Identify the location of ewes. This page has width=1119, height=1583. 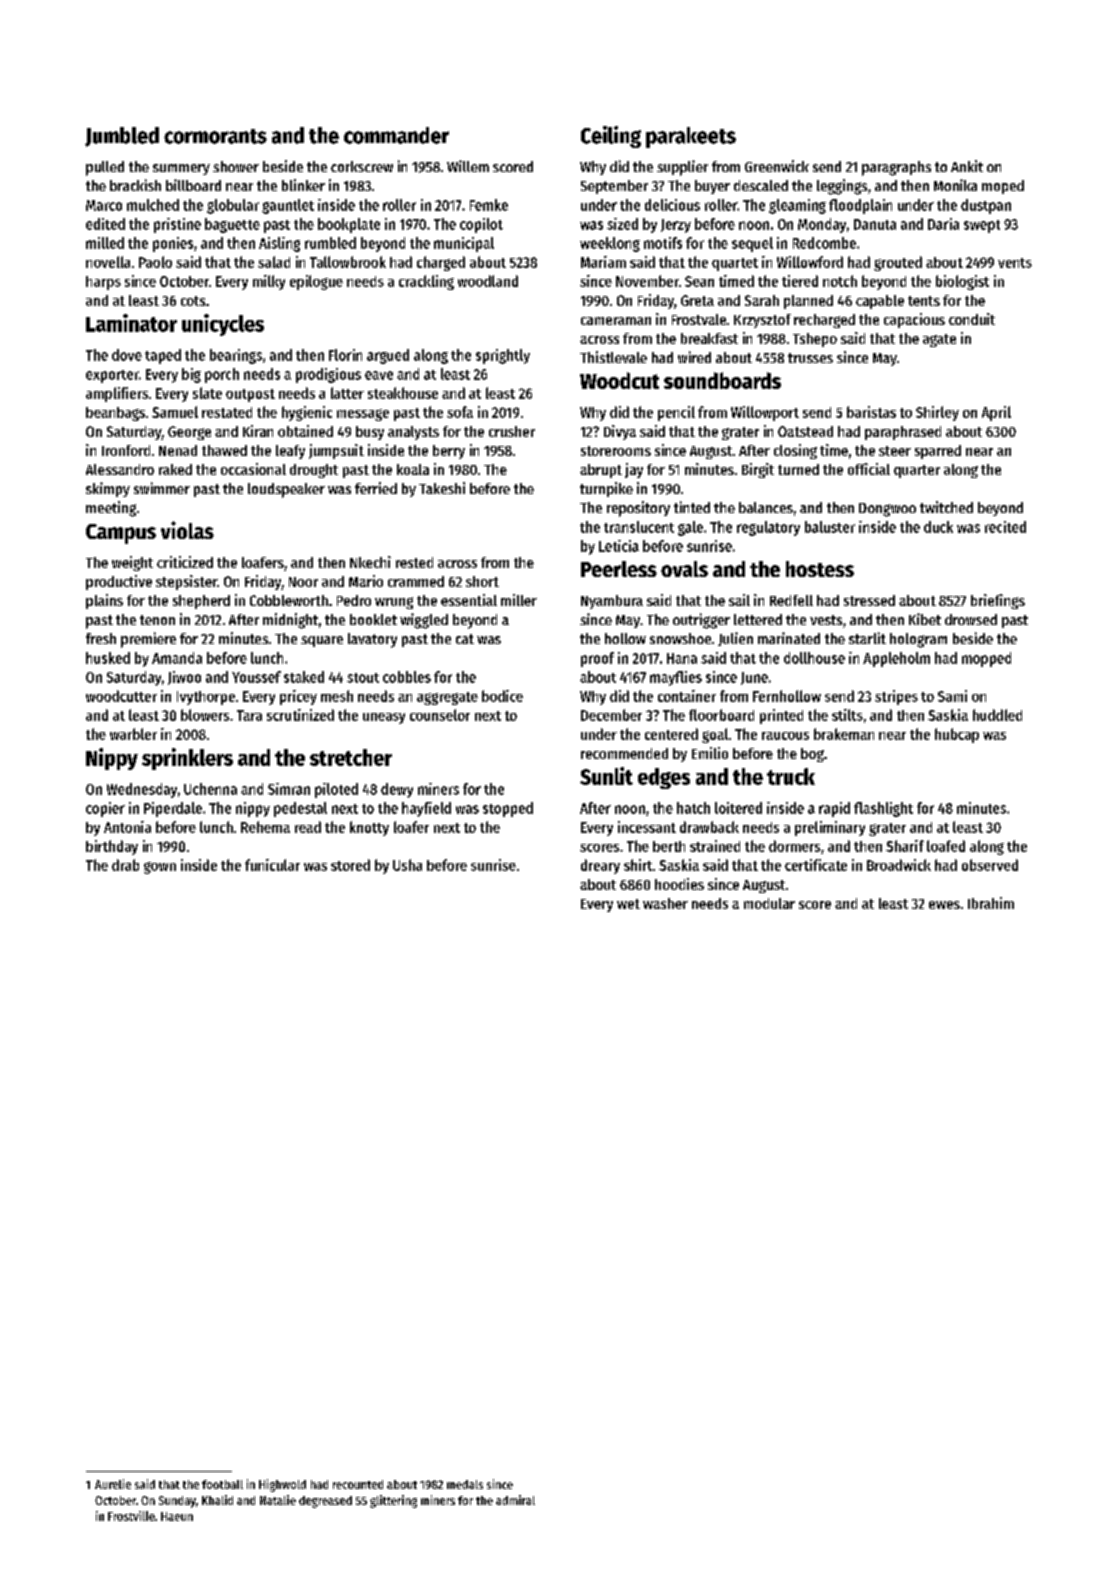
(944, 905).
